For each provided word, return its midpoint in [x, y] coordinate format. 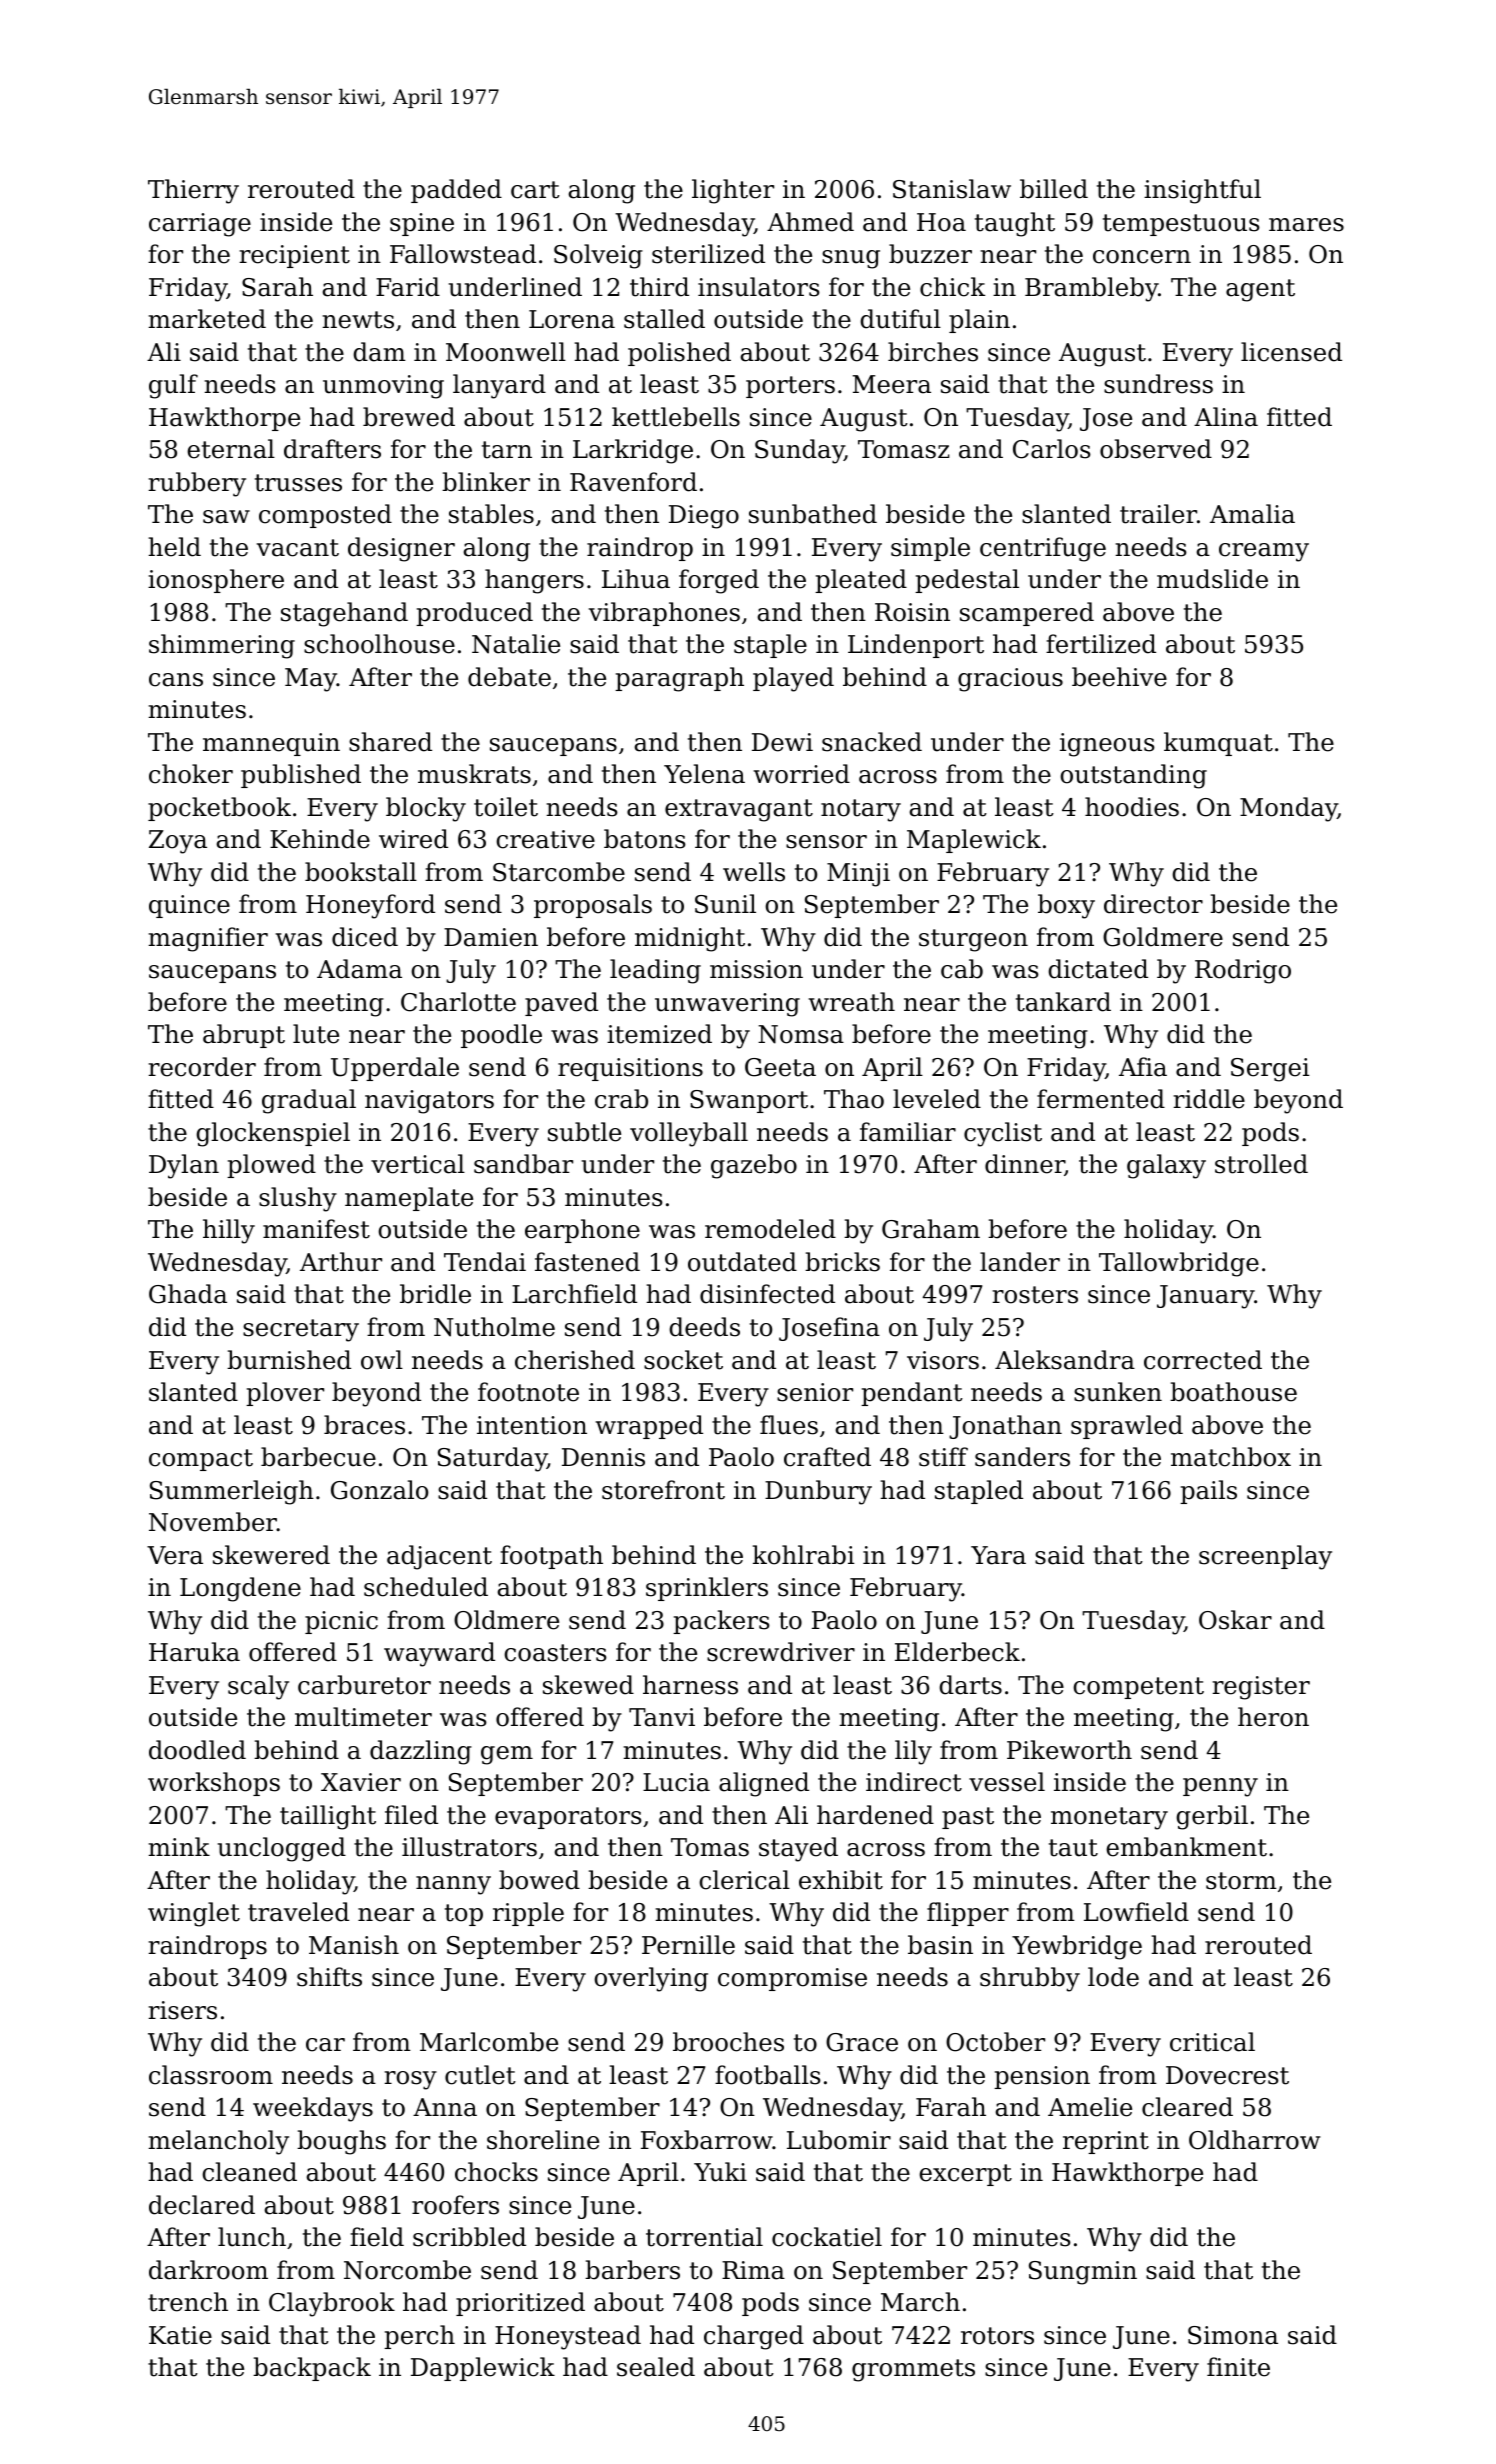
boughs [341, 2142]
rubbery [197, 484]
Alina [1226, 417]
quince [189, 906]
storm [1241, 1881]
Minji [858, 875]
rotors [997, 2336]
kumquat [1218, 744]
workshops [214, 1784]
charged [754, 2337]
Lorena [572, 319]
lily [913, 1752]
